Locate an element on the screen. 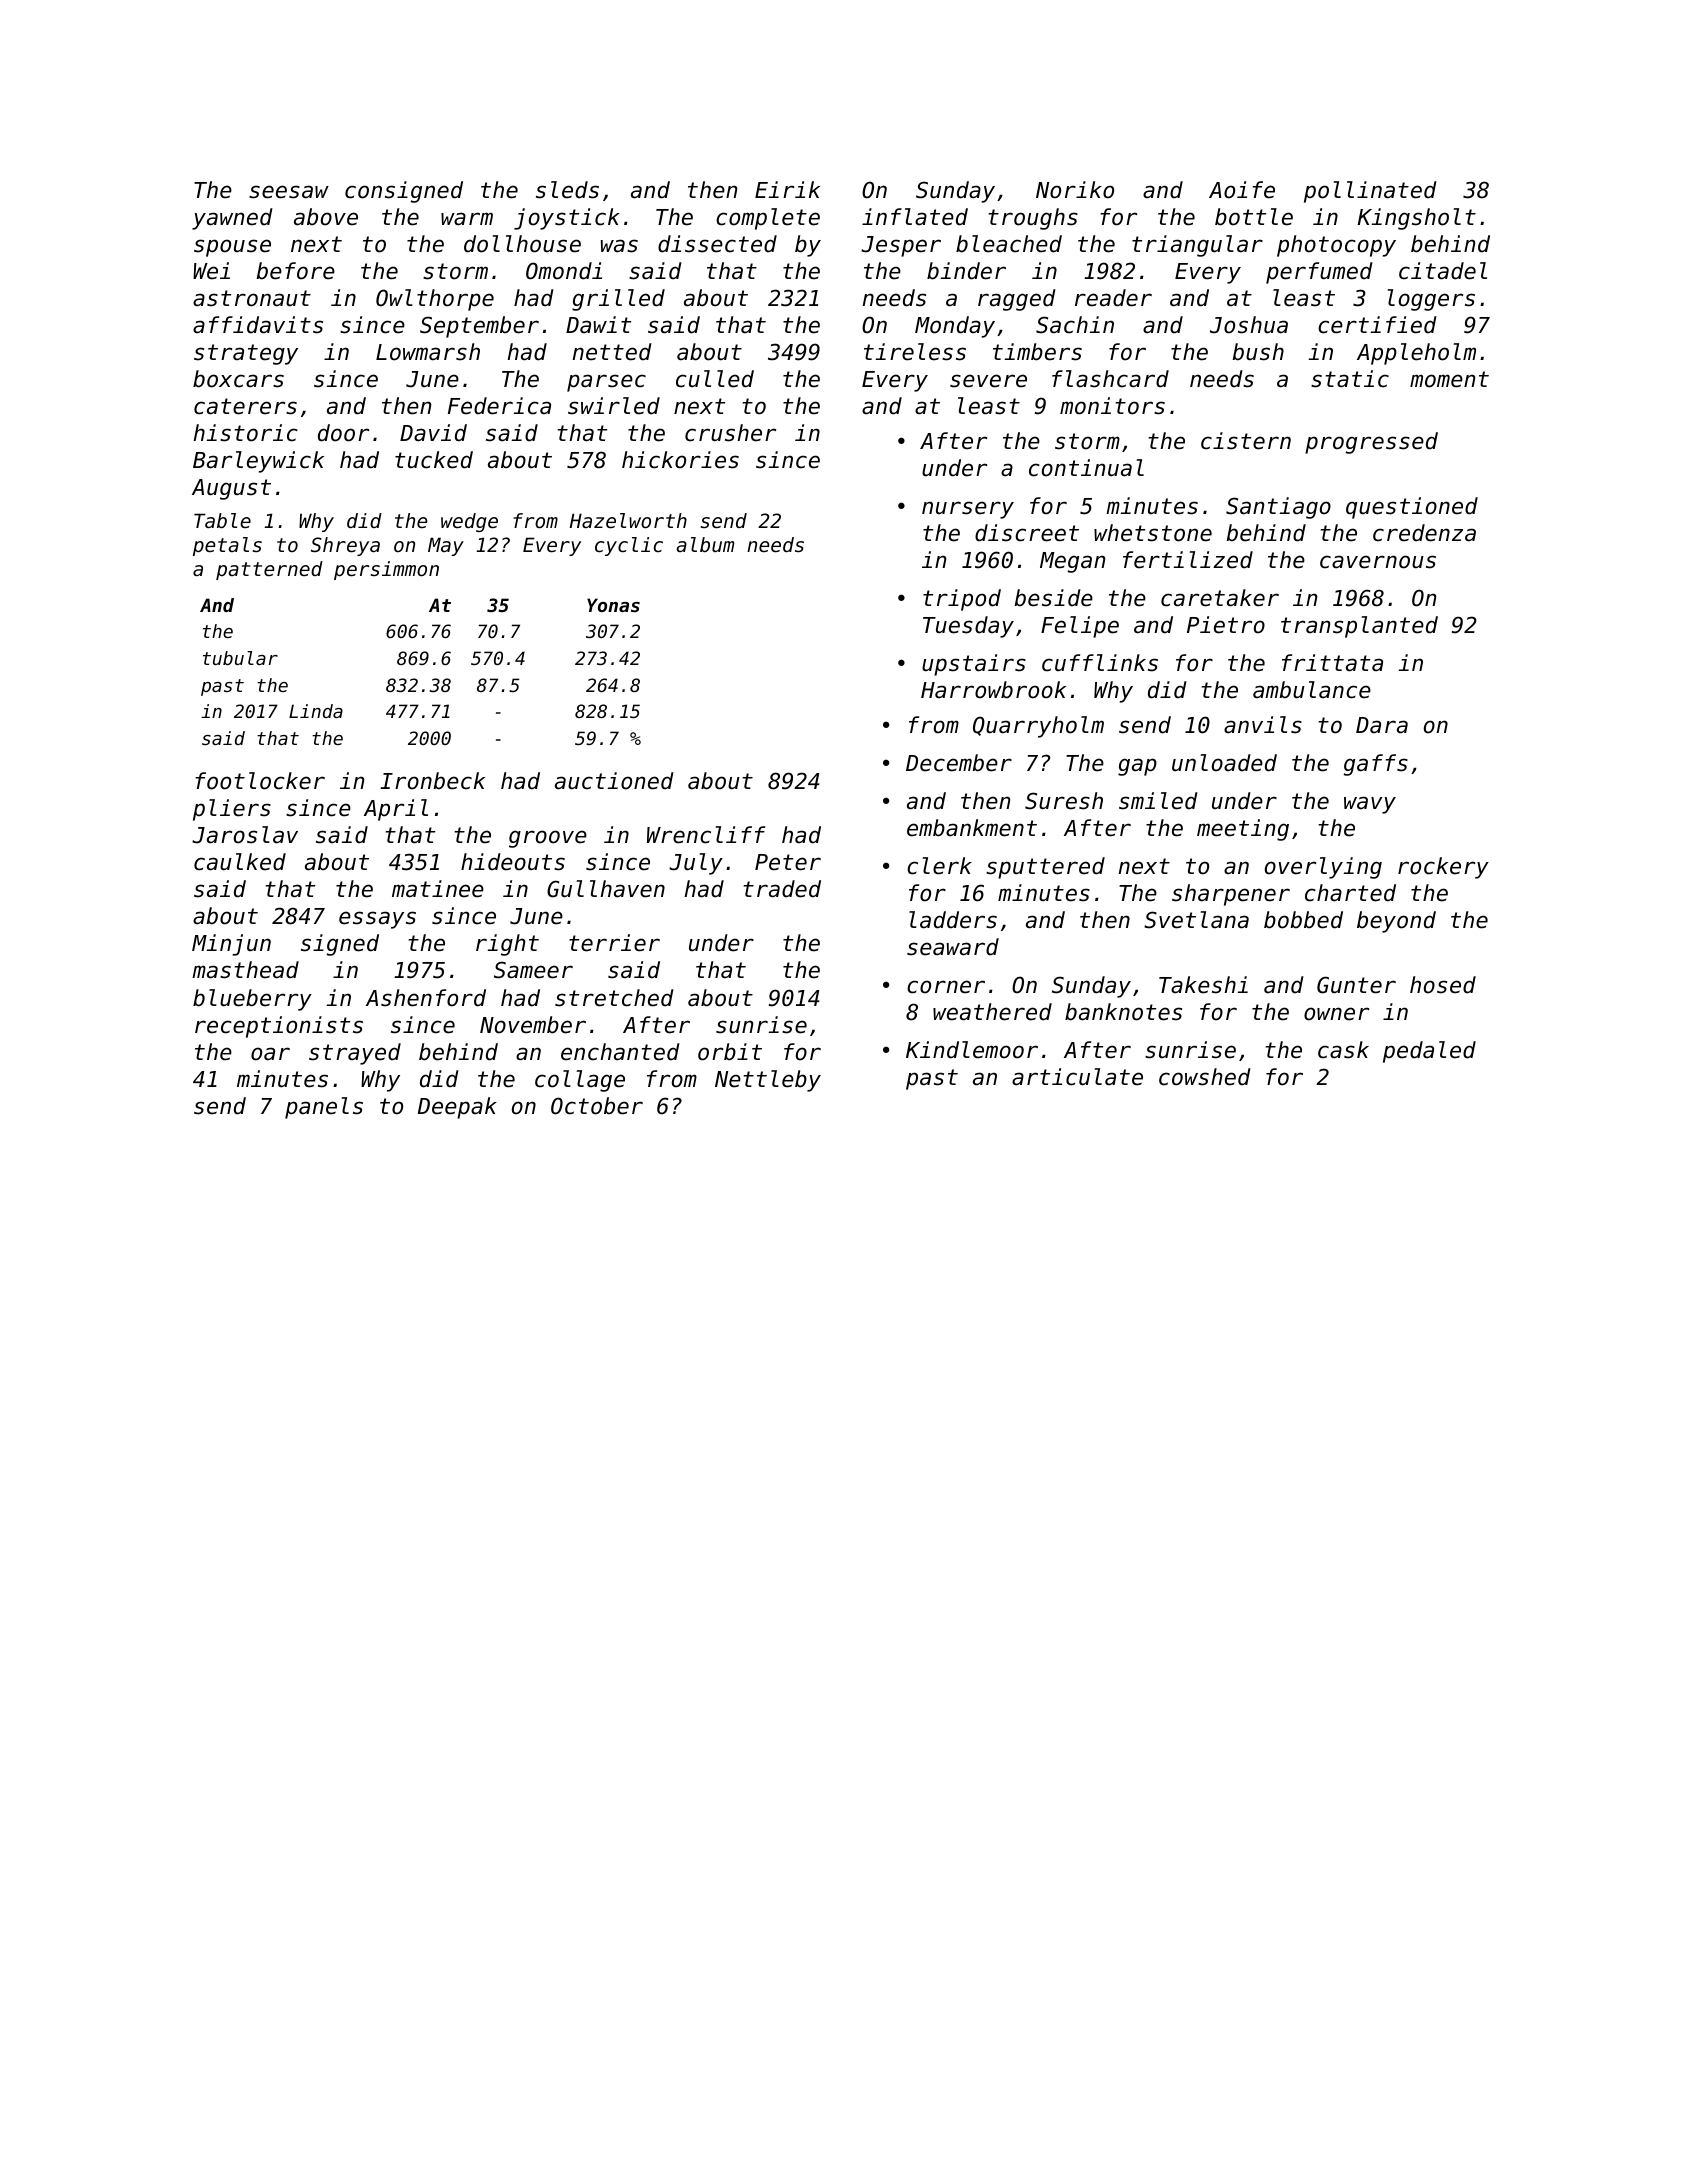  April is located at coordinates (396, 810).
